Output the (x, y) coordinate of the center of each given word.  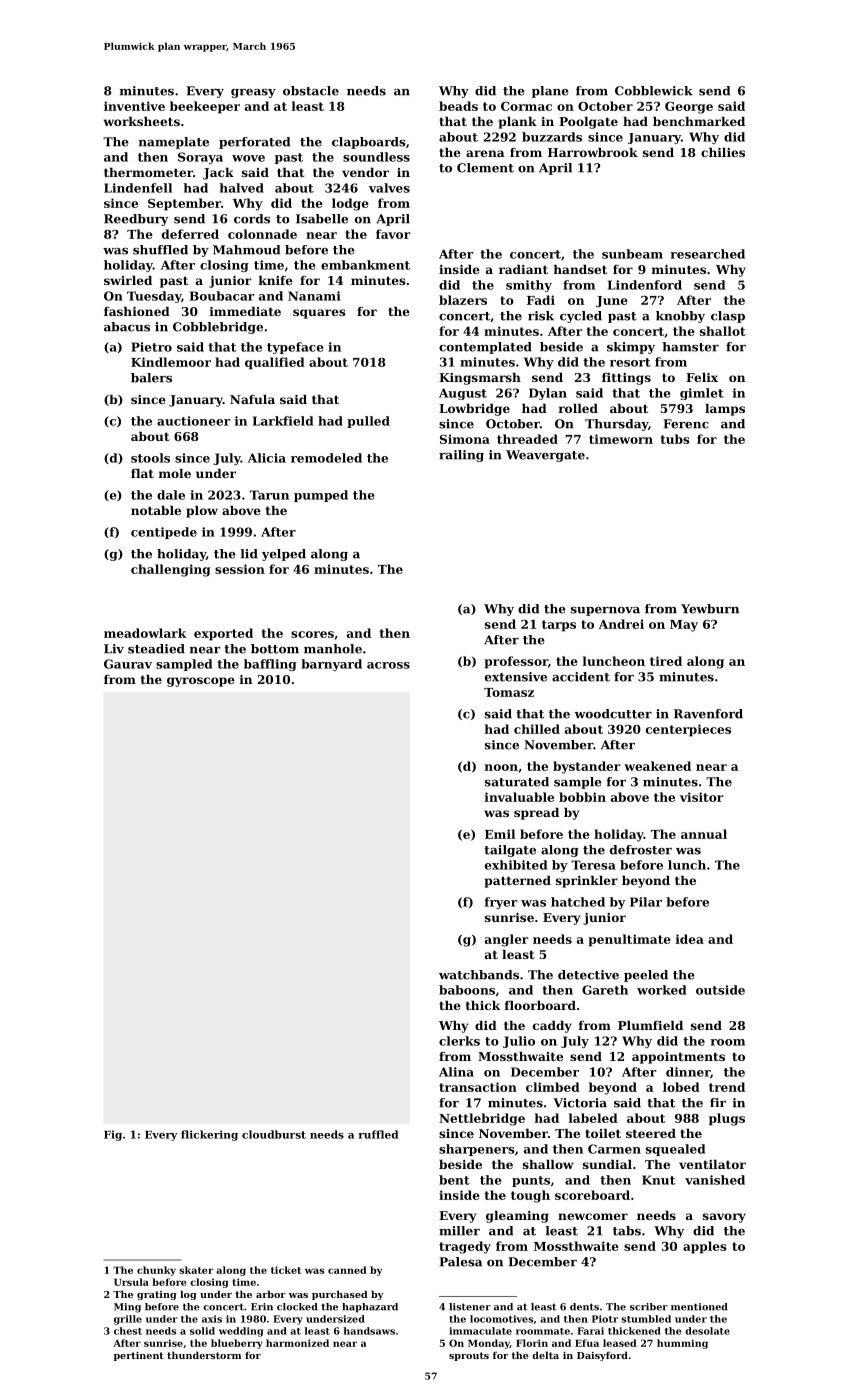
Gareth (605, 990)
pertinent (139, 1356)
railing (461, 456)
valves (389, 188)
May (684, 626)
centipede (164, 533)
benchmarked (699, 121)
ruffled (378, 1134)
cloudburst (274, 1134)
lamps (725, 410)
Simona (465, 439)
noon (501, 767)
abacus (127, 327)
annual (704, 834)
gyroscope (201, 682)
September (184, 204)
